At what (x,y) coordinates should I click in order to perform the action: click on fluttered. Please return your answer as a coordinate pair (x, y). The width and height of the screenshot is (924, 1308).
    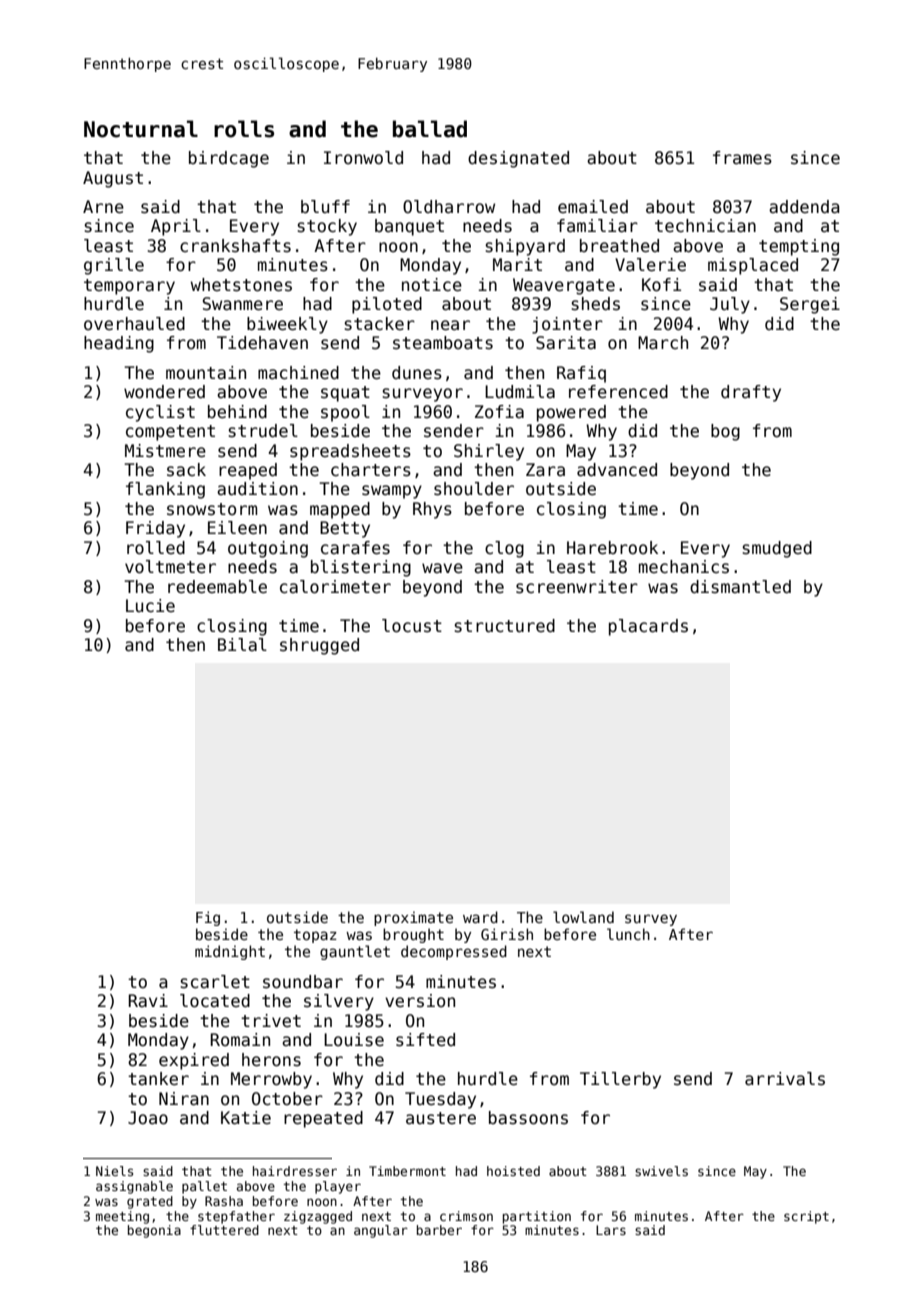
    Looking at the image, I should click on (224, 1230).
